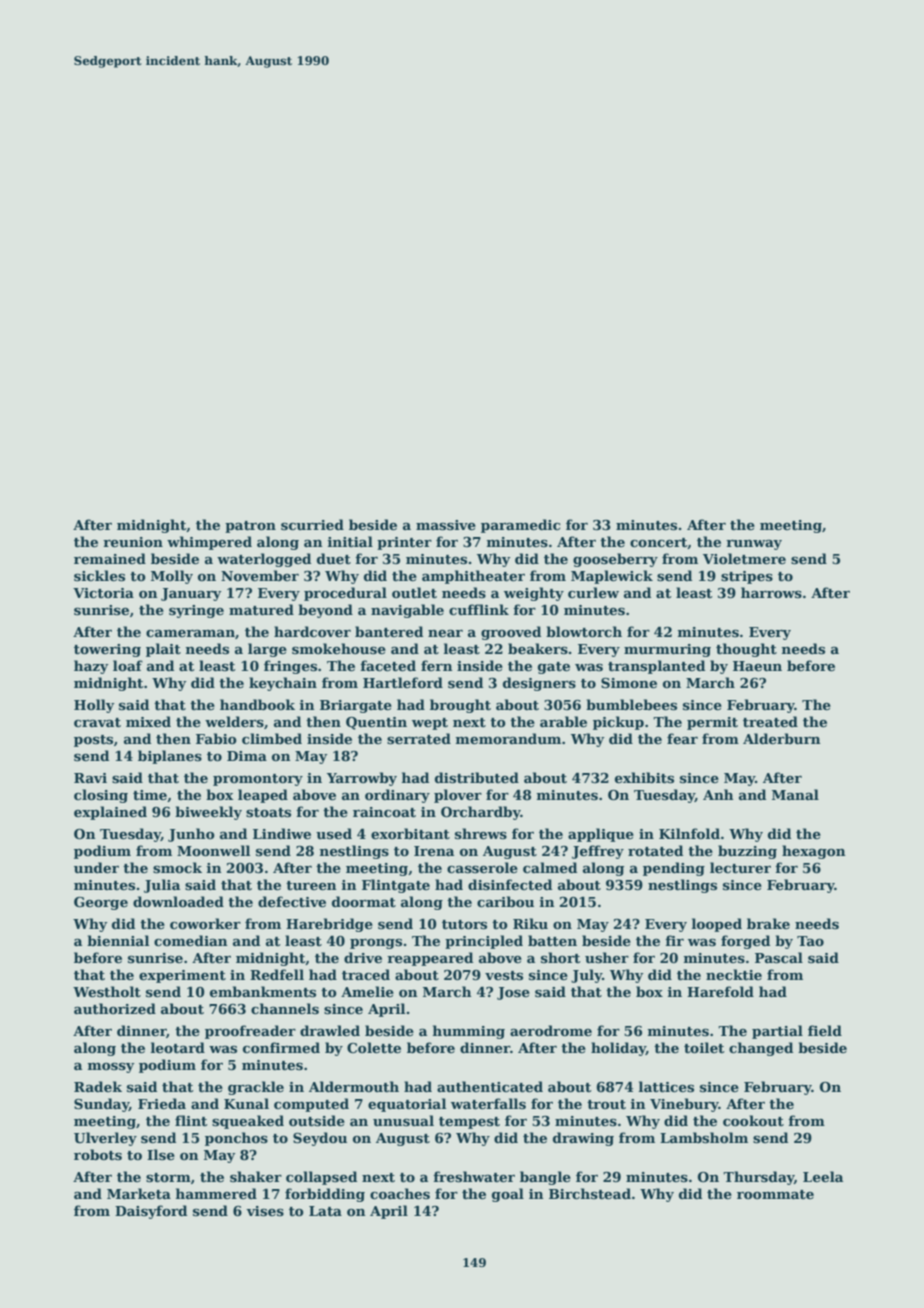 The image size is (924, 1308). I want to click on grackle, so click(256, 1088).
